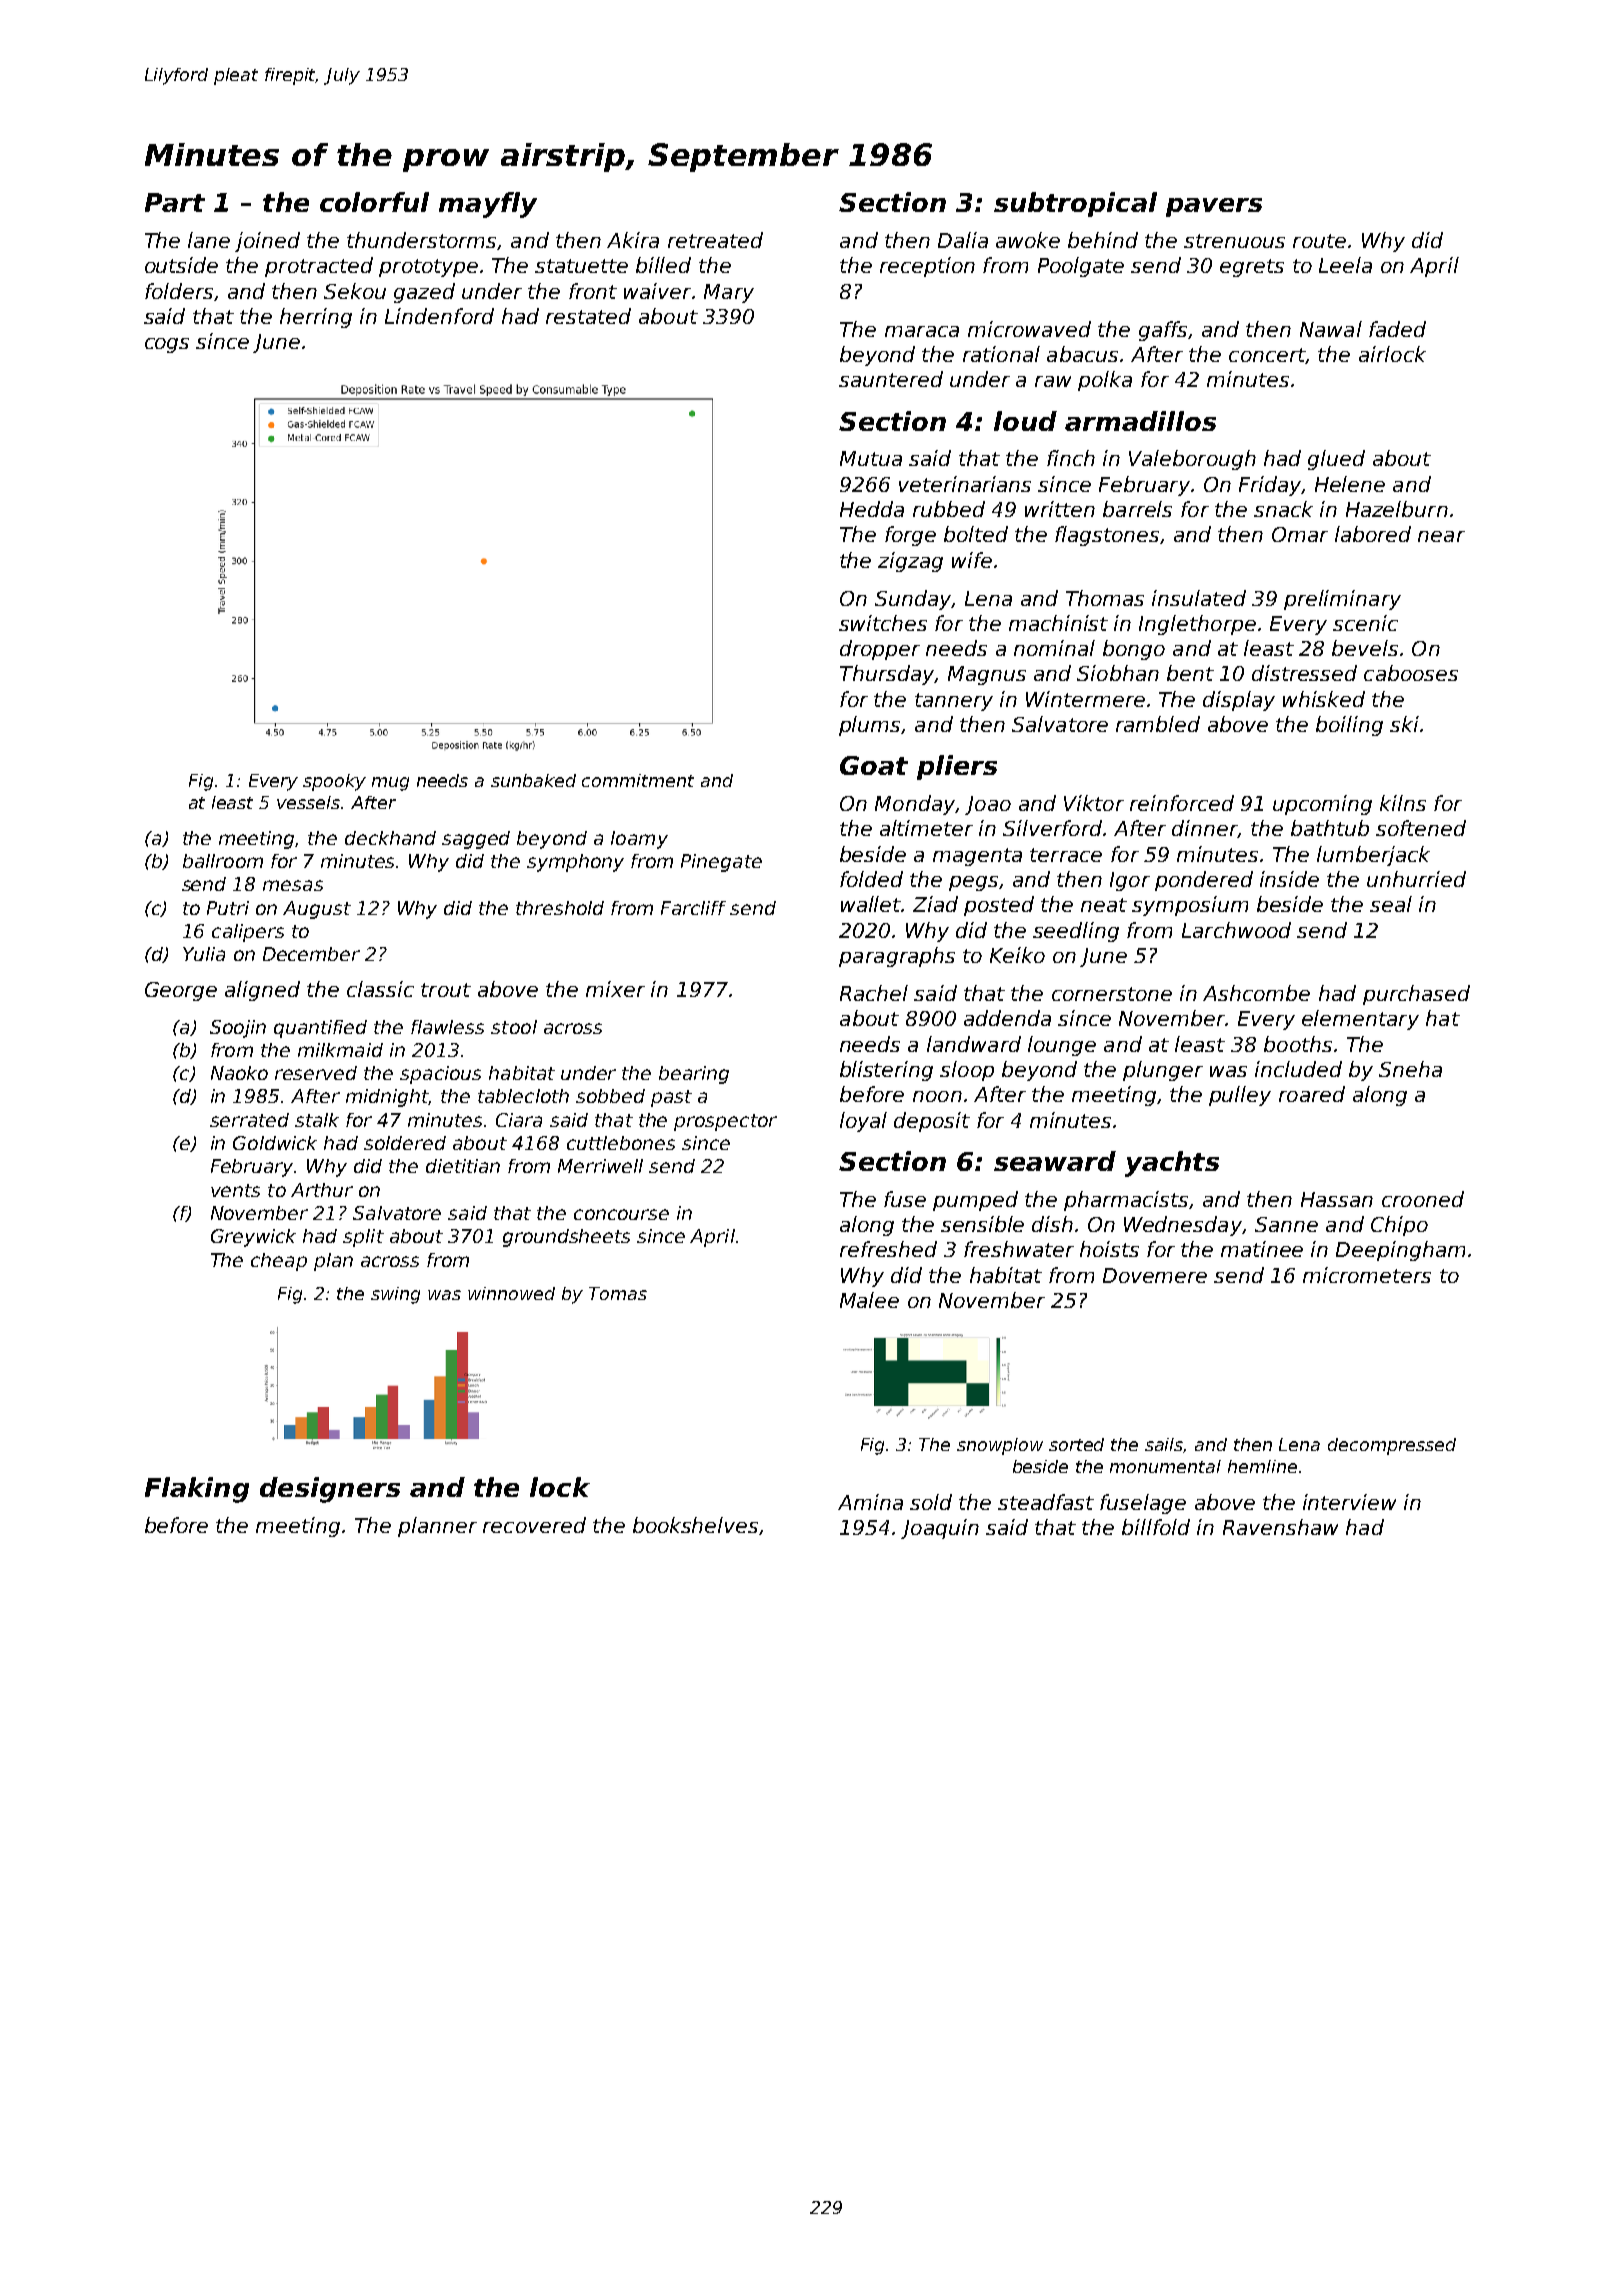  I want to click on Valeborough, so click(1192, 460).
